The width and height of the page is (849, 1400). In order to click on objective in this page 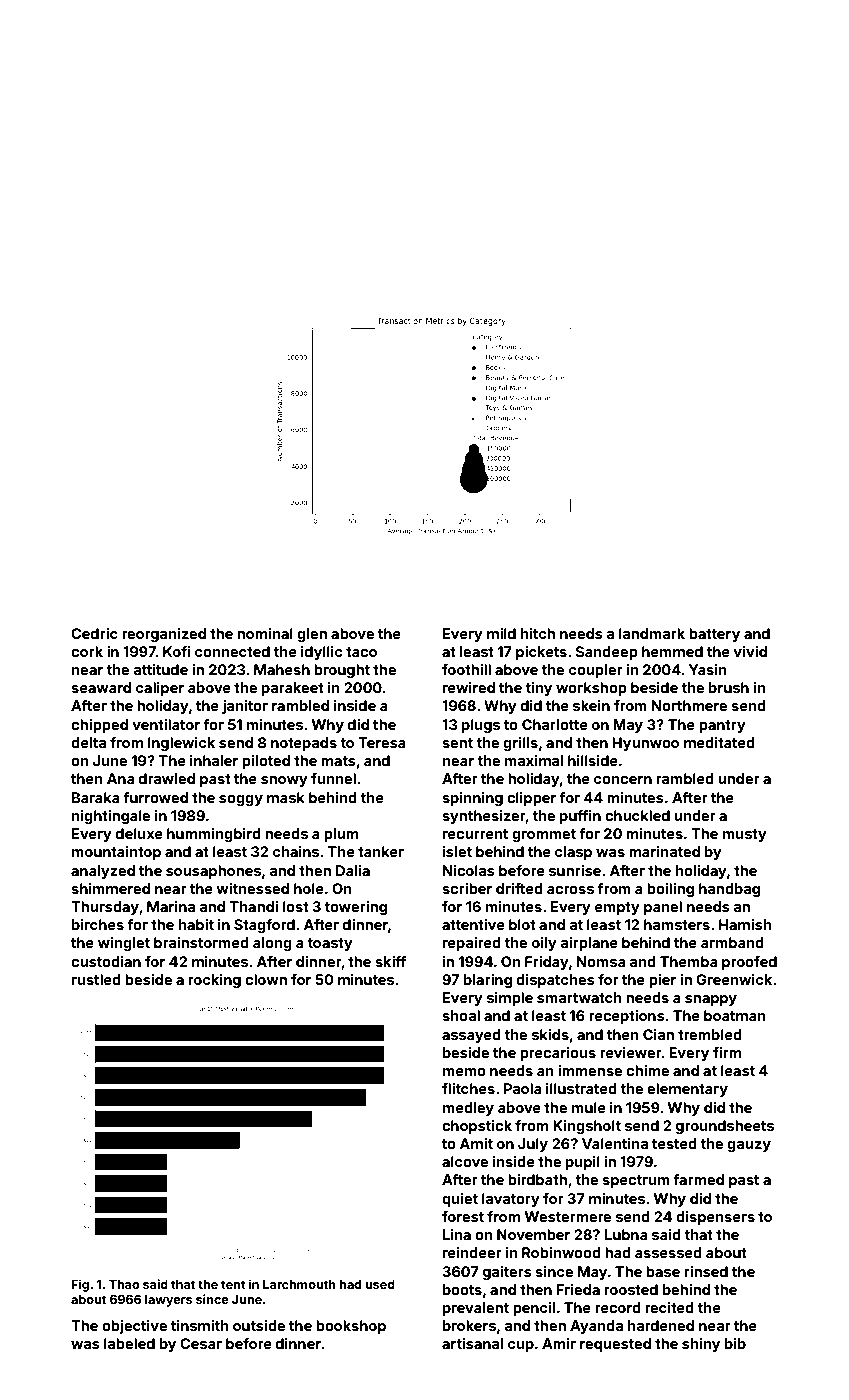, I will do `click(134, 1327)`.
